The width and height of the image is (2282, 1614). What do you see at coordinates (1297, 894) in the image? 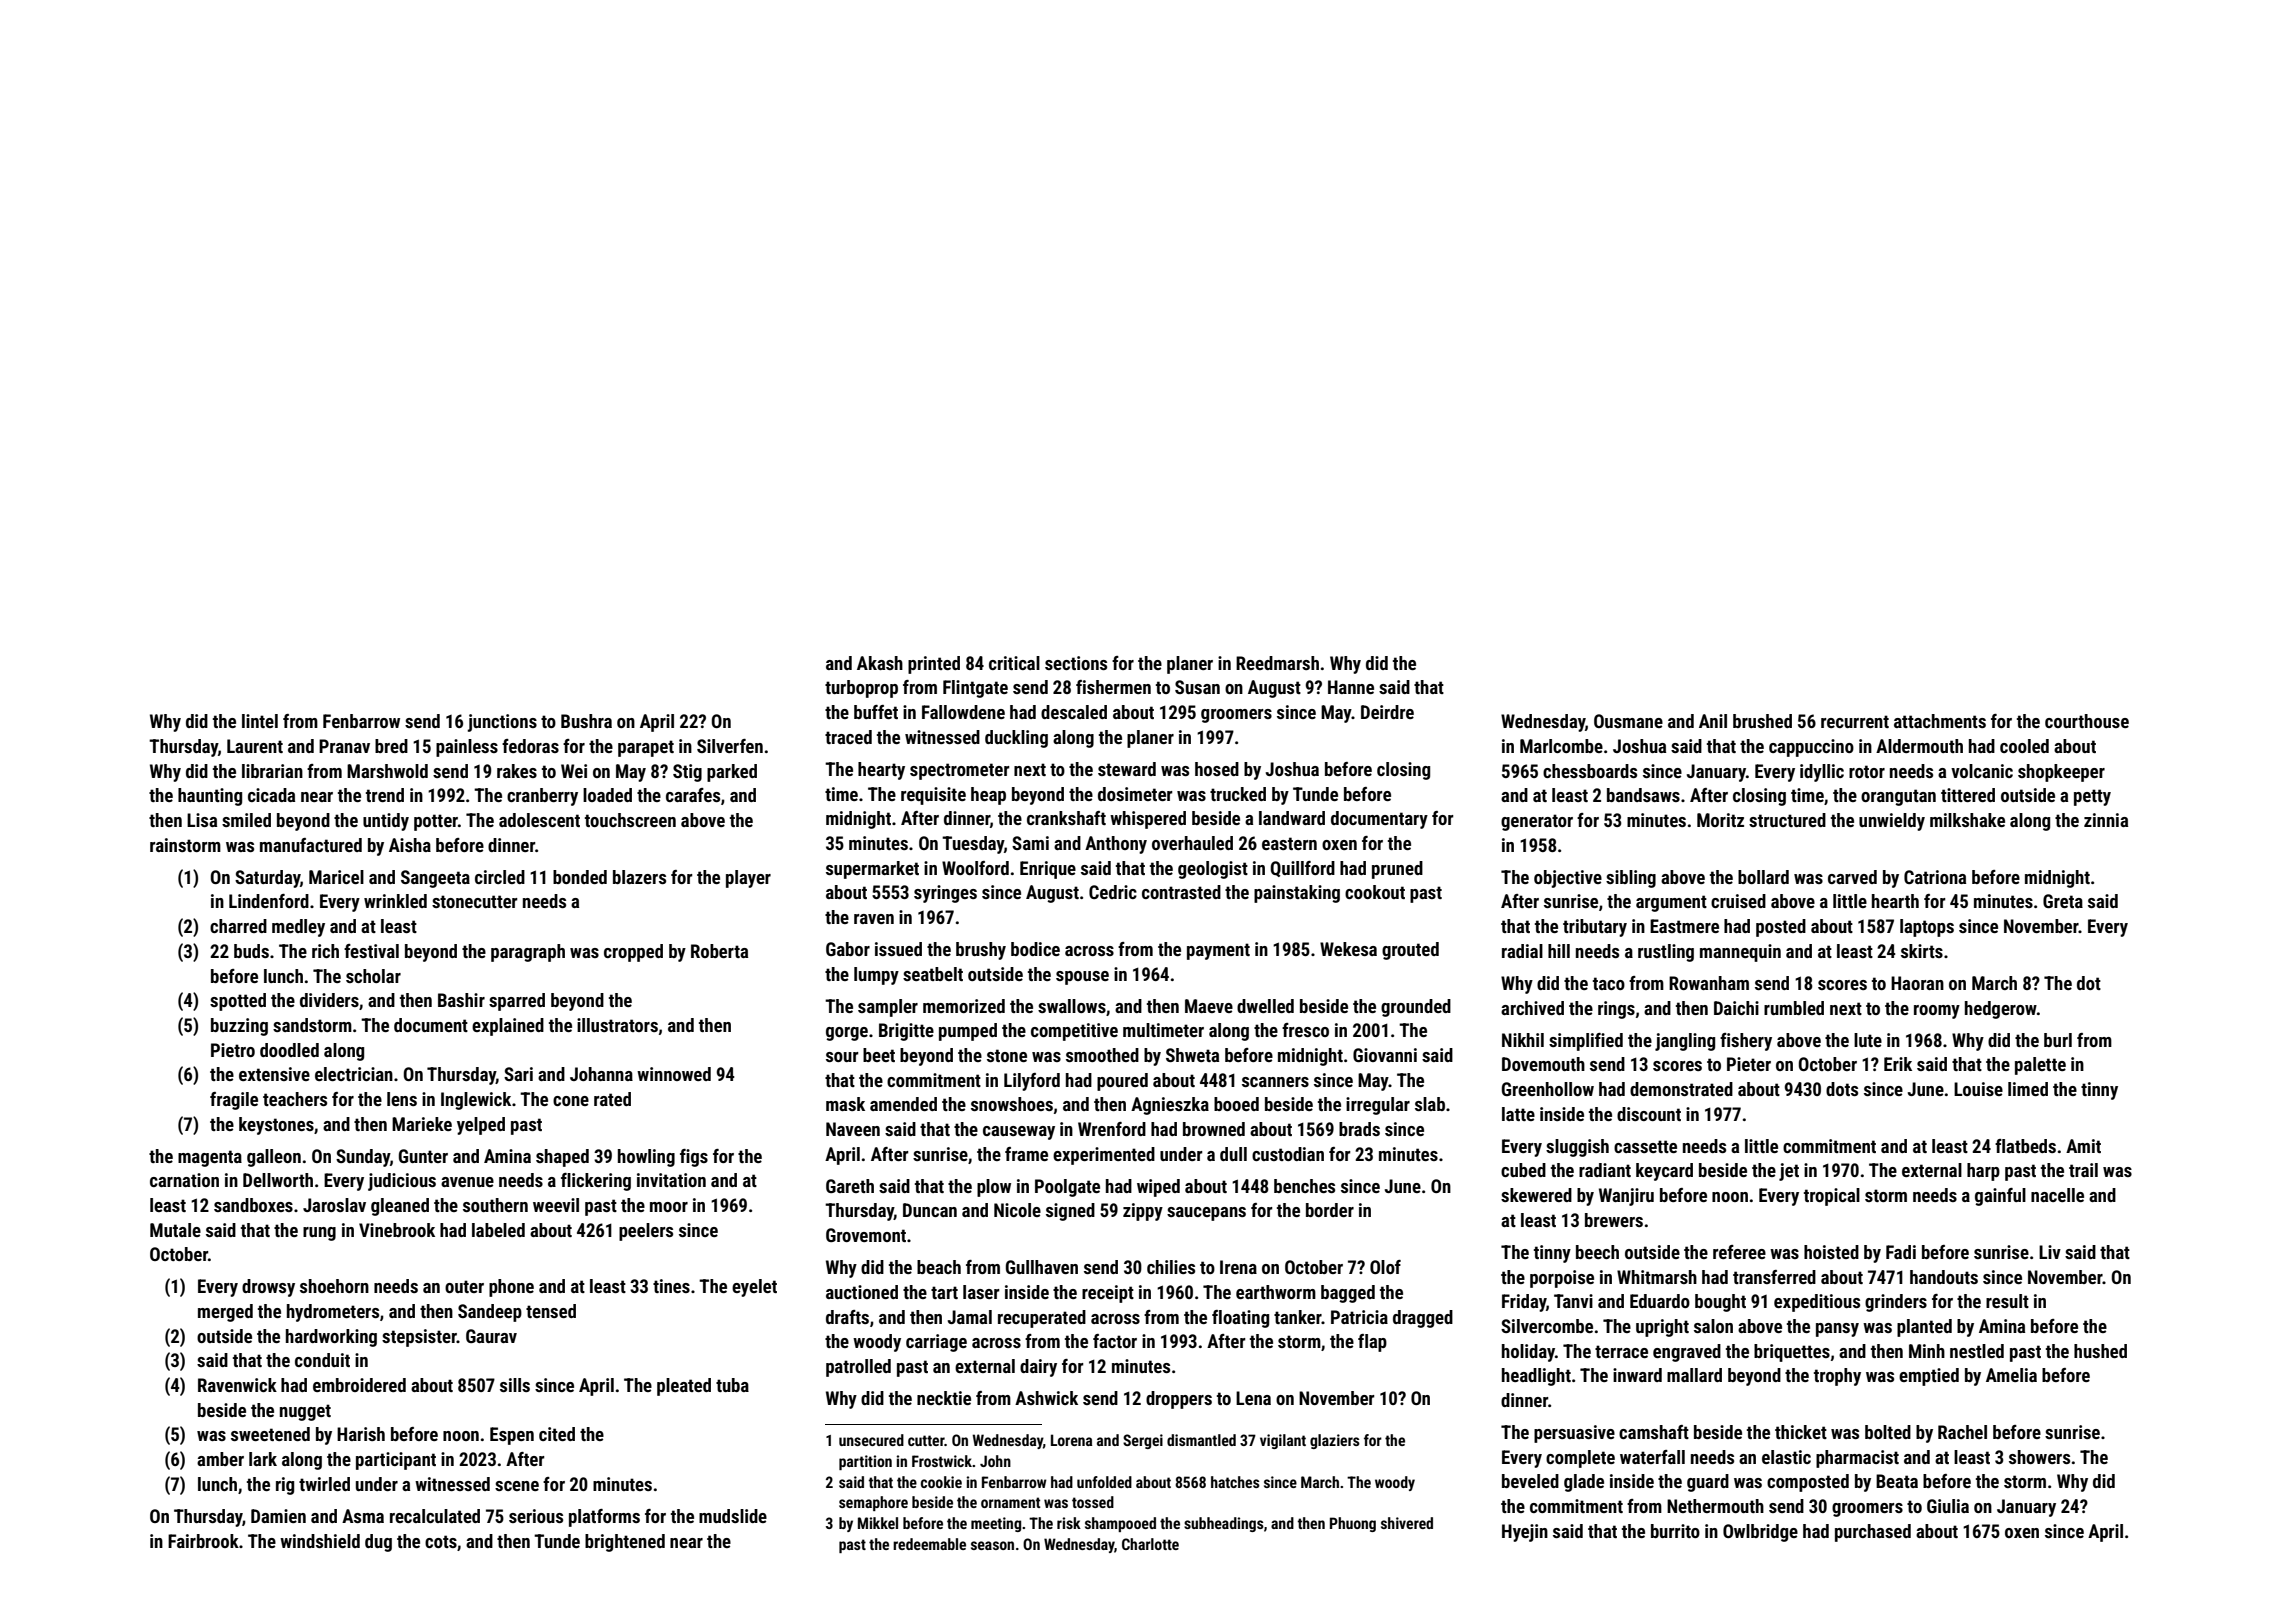
I see `painstaking` at bounding box center [1297, 894].
